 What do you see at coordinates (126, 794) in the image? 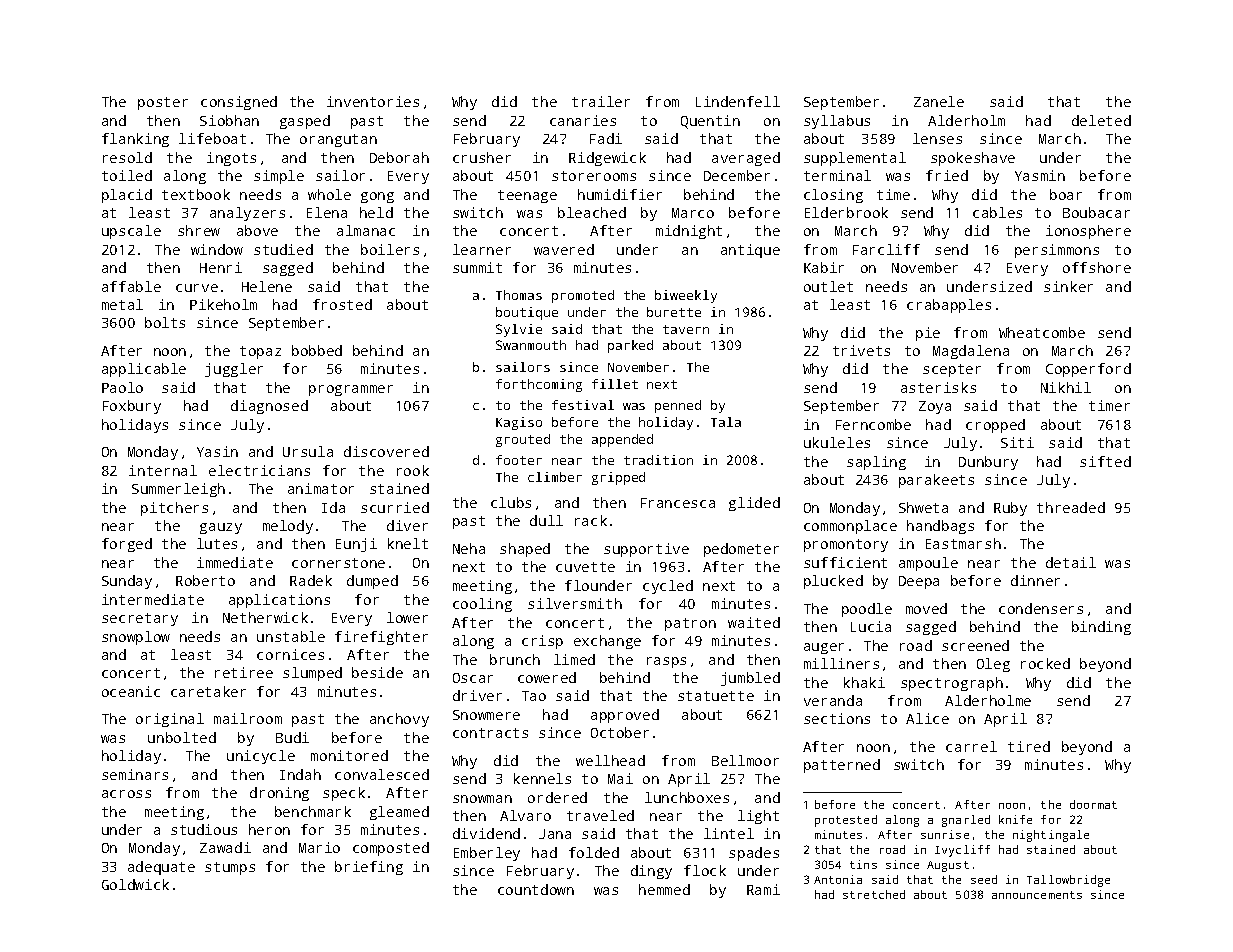
I see `across` at bounding box center [126, 794].
